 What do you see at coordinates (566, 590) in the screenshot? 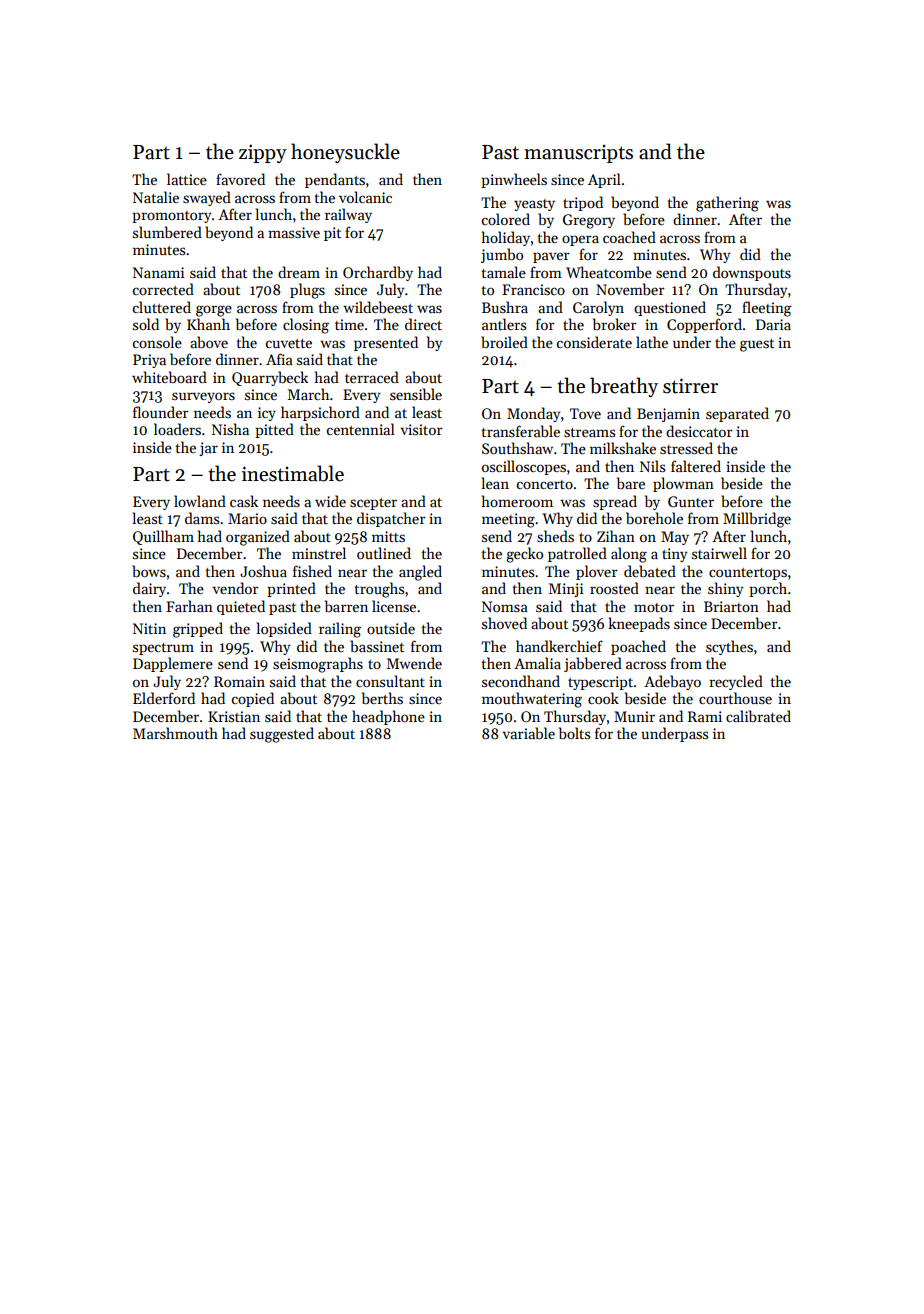
I see `Minji` at bounding box center [566, 590].
